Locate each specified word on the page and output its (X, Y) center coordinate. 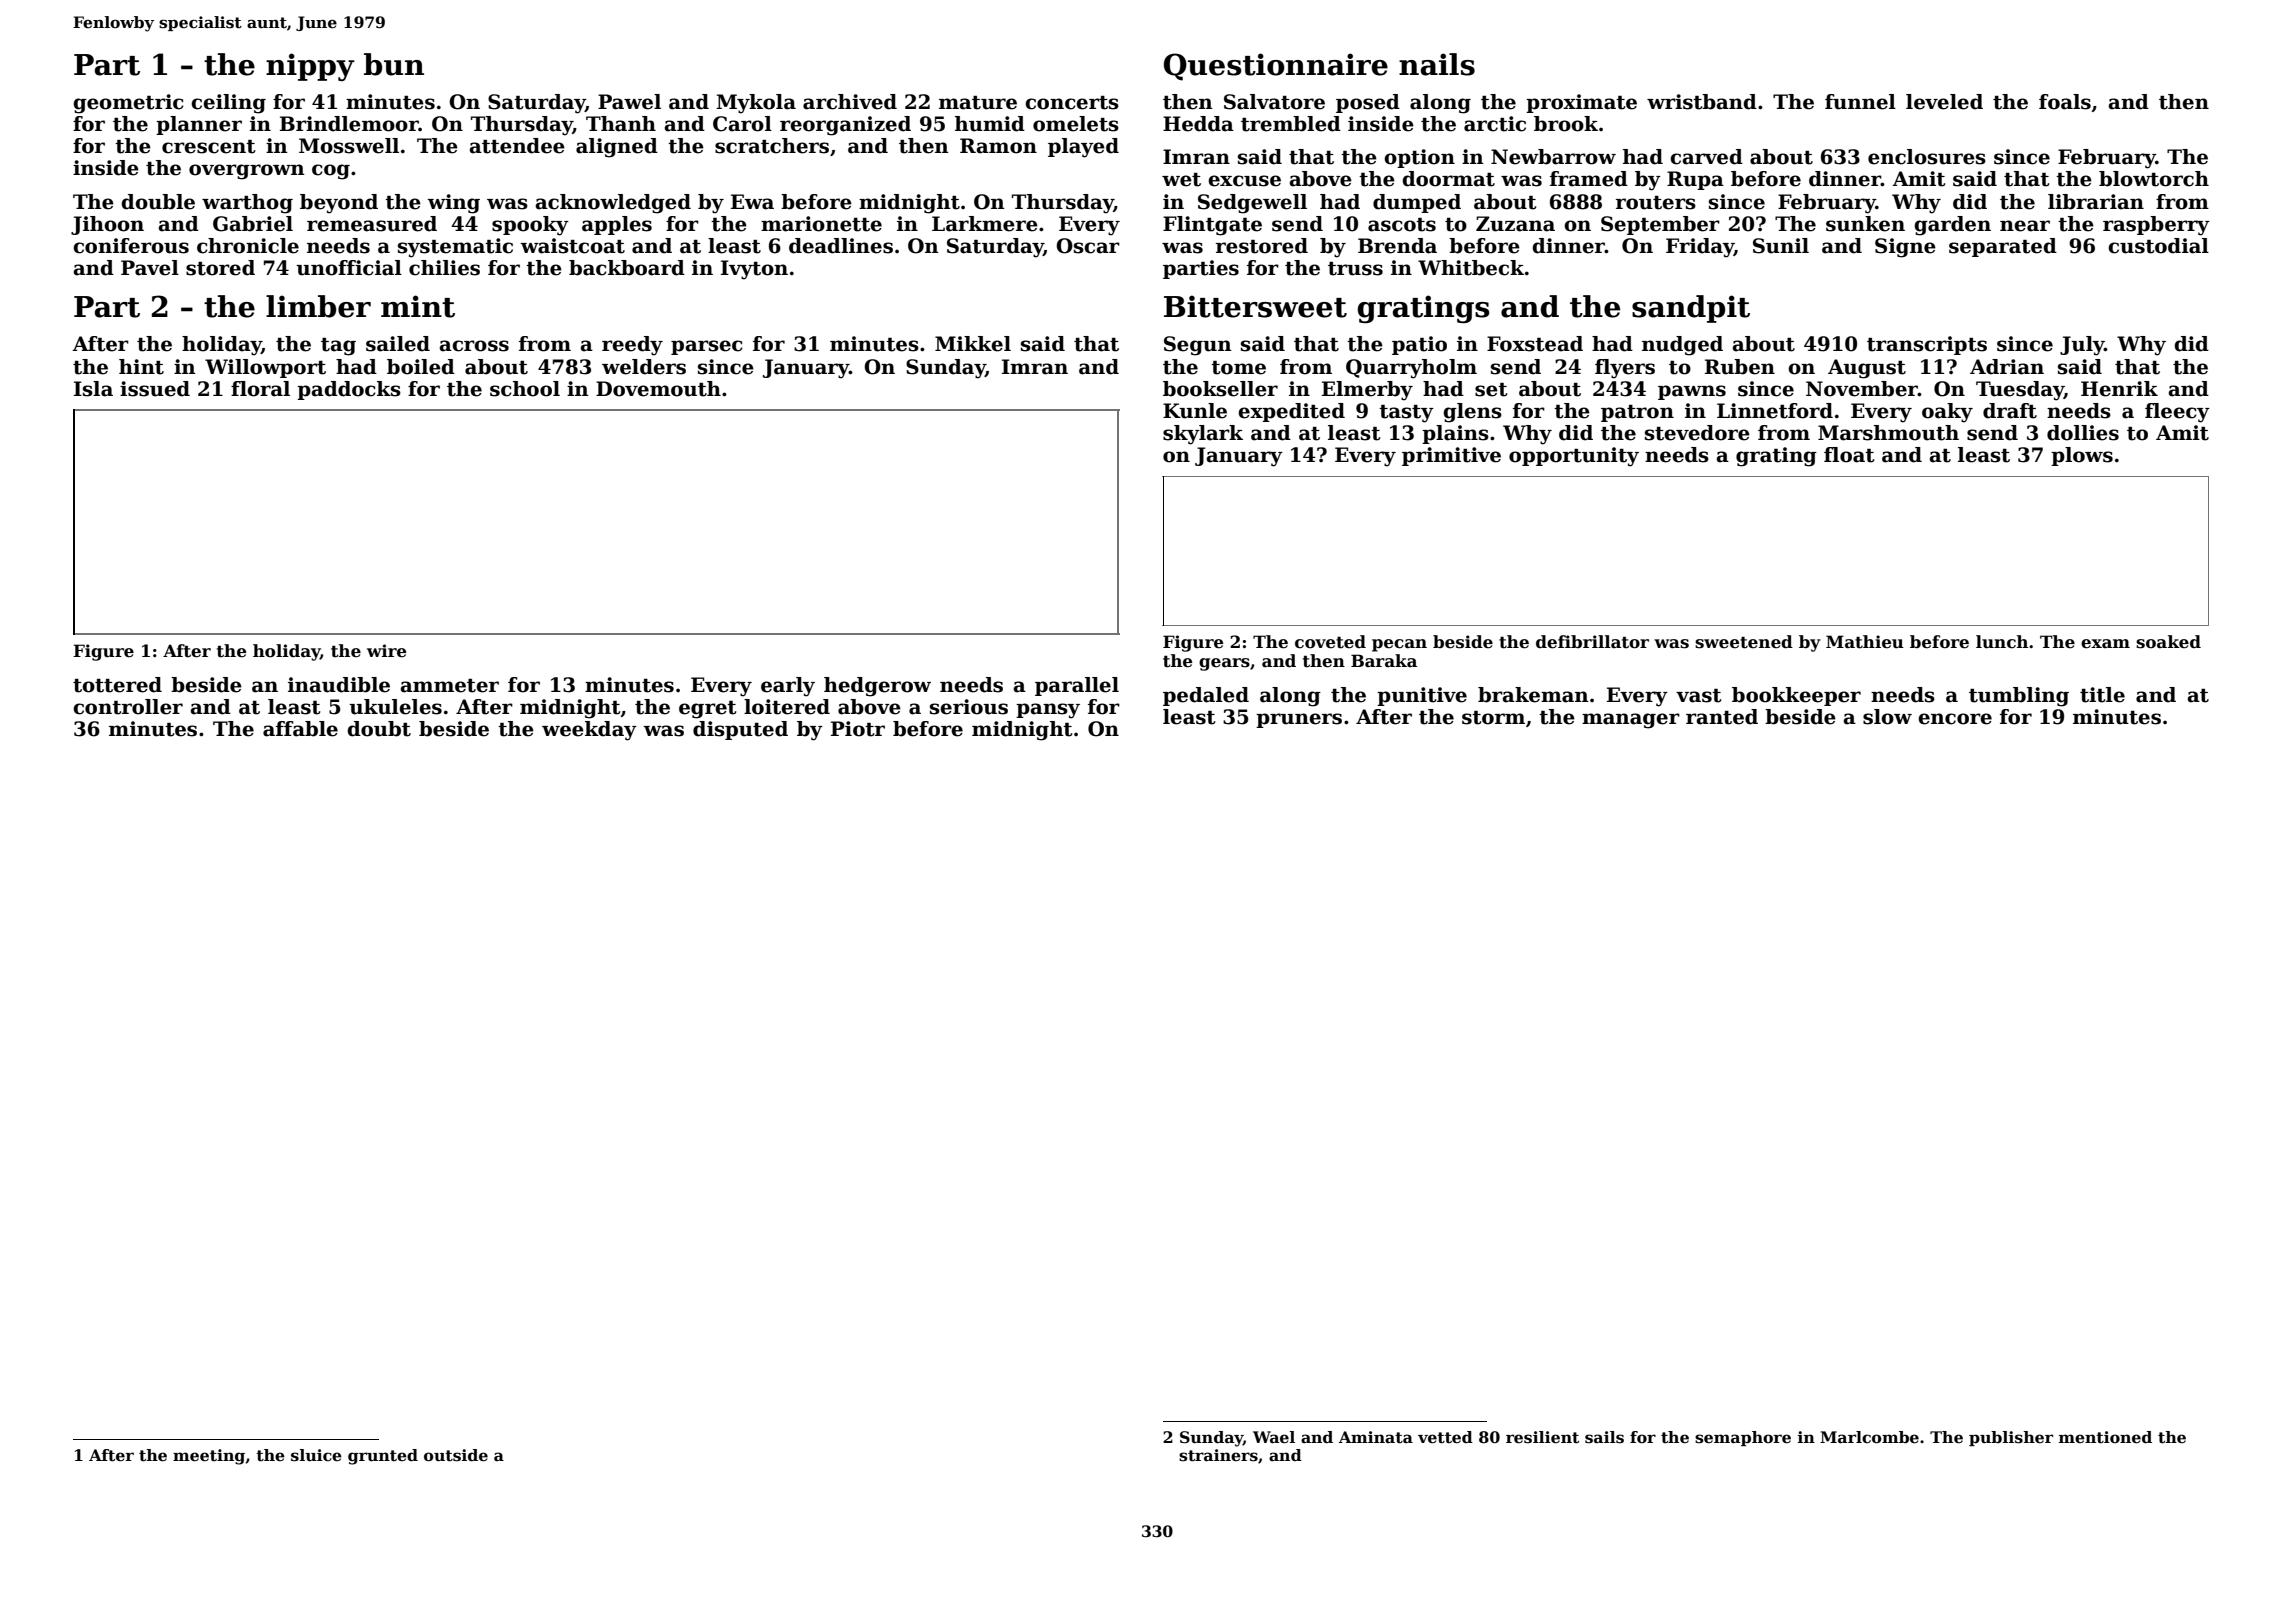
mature (978, 103)
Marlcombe (1869, 1437)
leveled (1944, 102)
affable (300, 729)
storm (1493, 718)
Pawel (629, 102)
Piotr (858, 729)
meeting (209, 1457)
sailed (398, 344)
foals (2065, 102)
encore (1955, 719)
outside (456, 1455)
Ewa (752, 202)
